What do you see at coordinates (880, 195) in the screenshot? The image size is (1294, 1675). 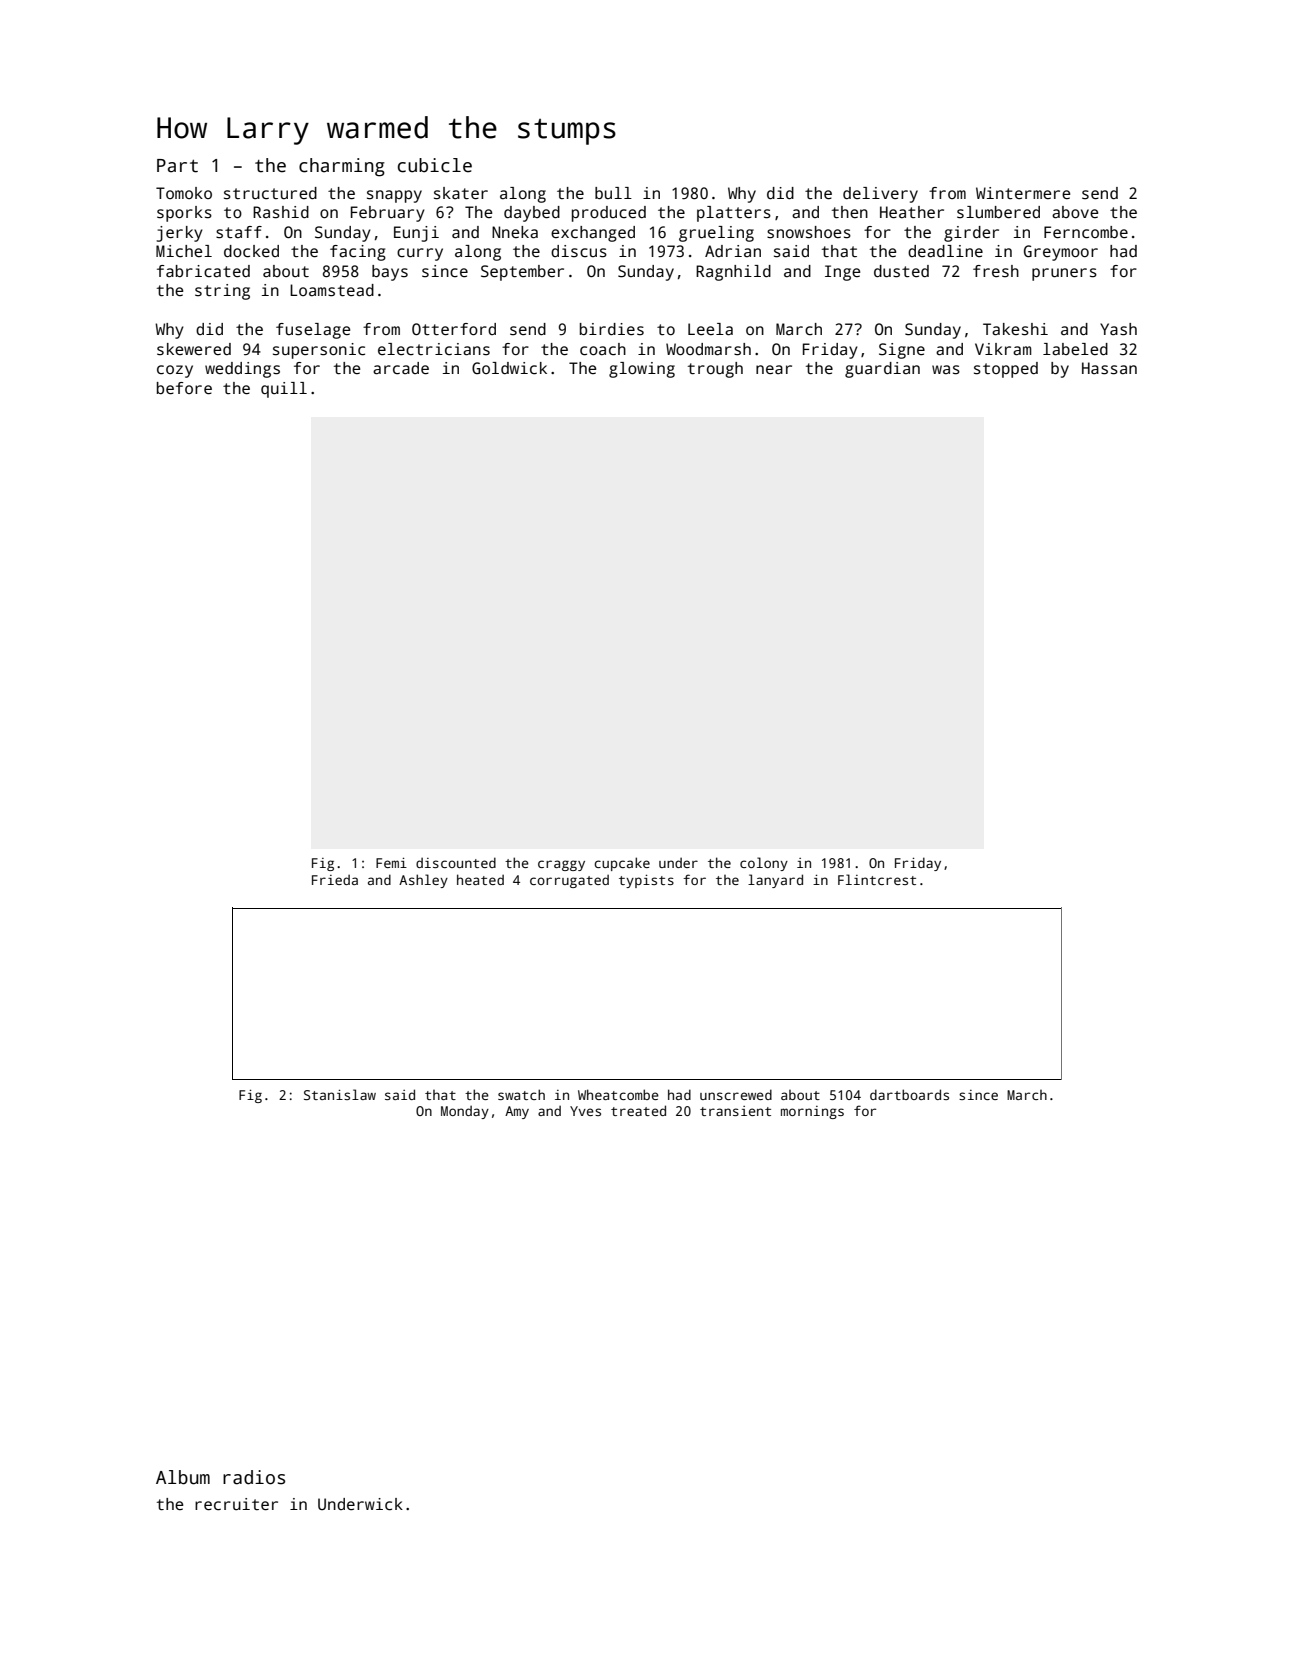 I see `delivery` at bounding box center [880, 195].
